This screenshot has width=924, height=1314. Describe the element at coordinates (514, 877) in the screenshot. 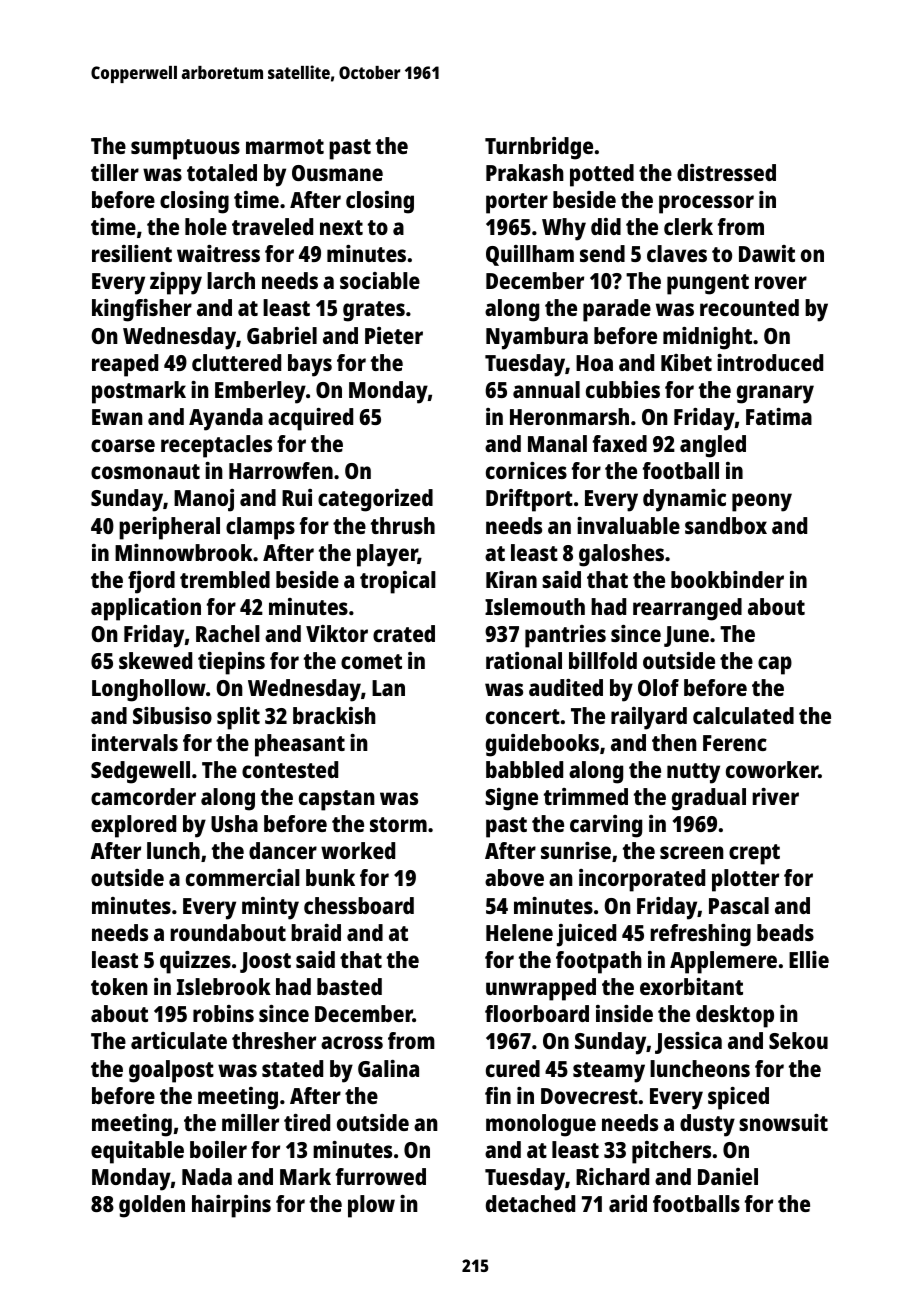

I see `above` at that location.
